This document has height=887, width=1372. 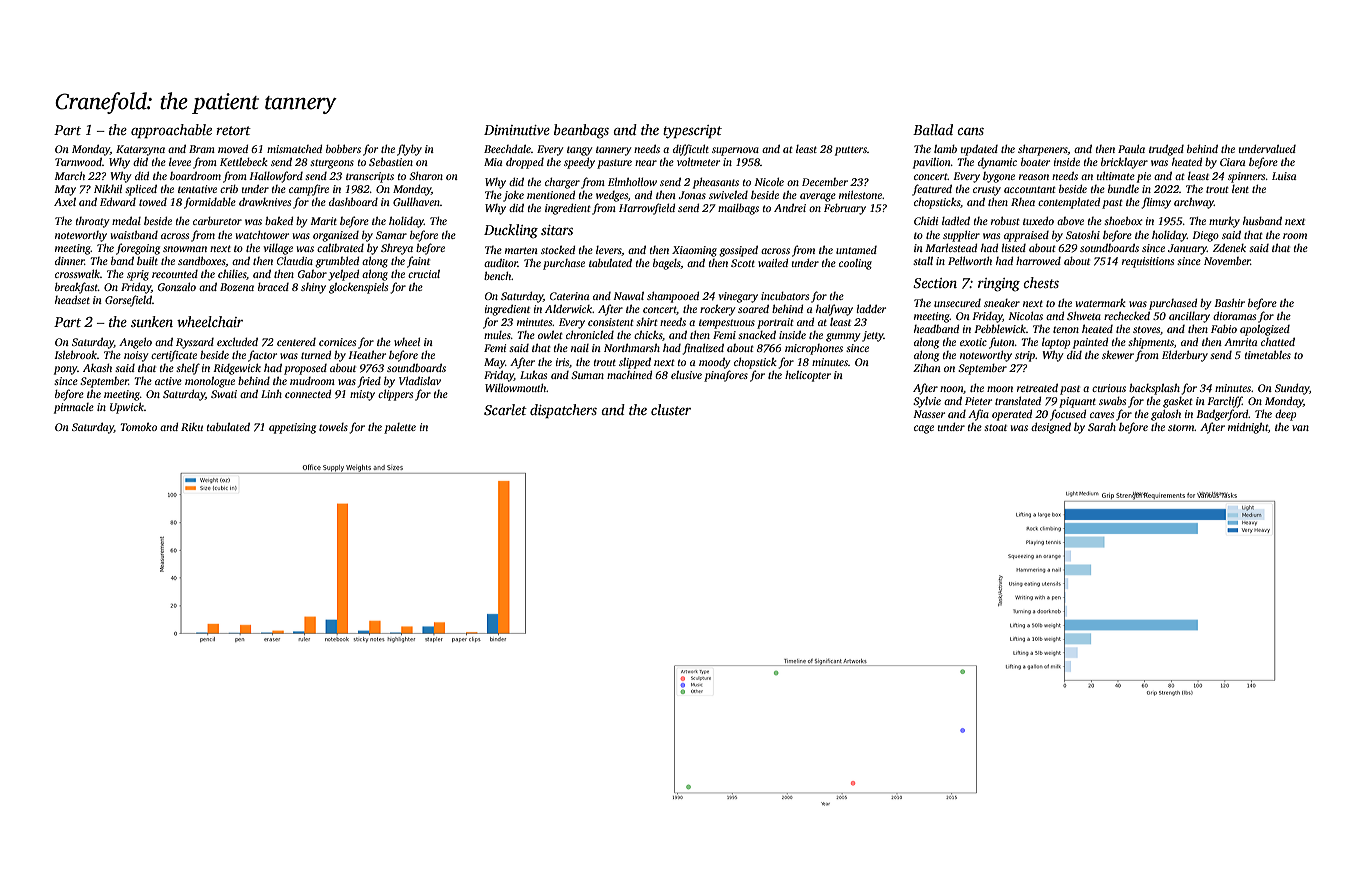 What do you see at coordinates (926, 220) in the document?
I see `Chidi` at bounding box center [926, 220].
